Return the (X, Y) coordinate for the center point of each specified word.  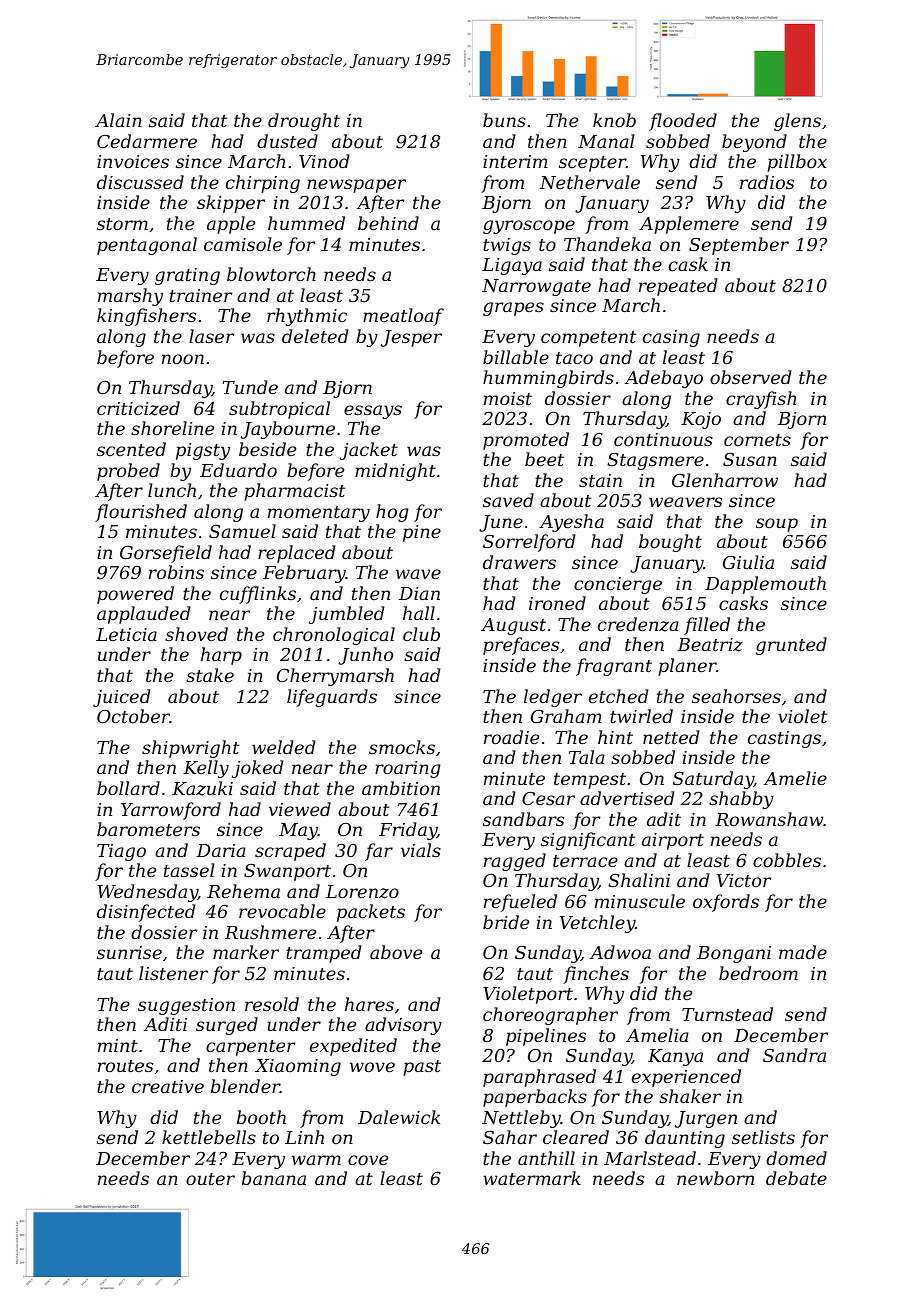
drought (304, 122)
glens (797, 122)
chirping (263, 184)
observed (750, 377)
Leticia (126, 634)
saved (508, 500)
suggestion (186, 1006)
